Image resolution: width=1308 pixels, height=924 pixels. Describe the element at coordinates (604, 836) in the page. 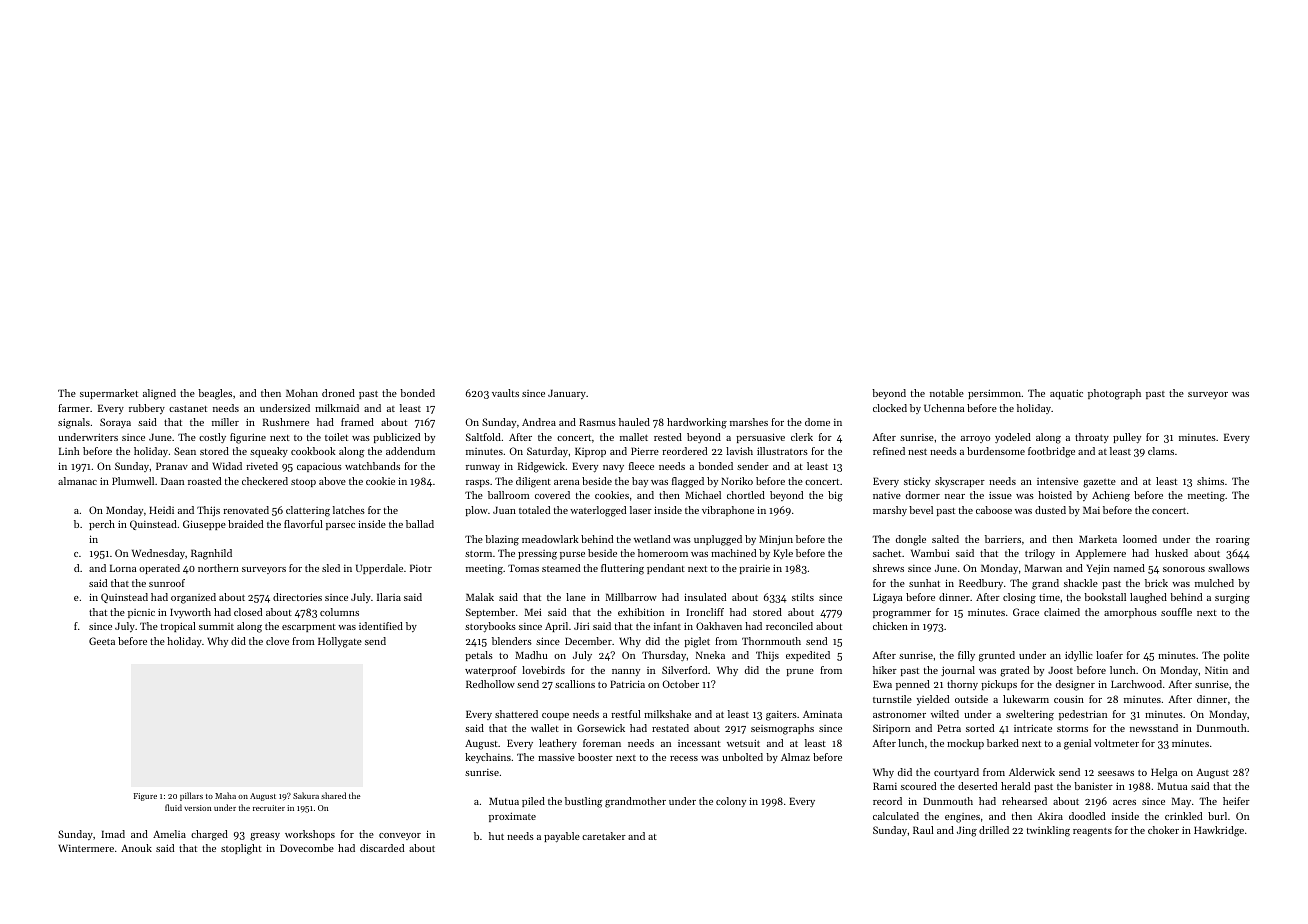

I see `caretaker` at that location.
